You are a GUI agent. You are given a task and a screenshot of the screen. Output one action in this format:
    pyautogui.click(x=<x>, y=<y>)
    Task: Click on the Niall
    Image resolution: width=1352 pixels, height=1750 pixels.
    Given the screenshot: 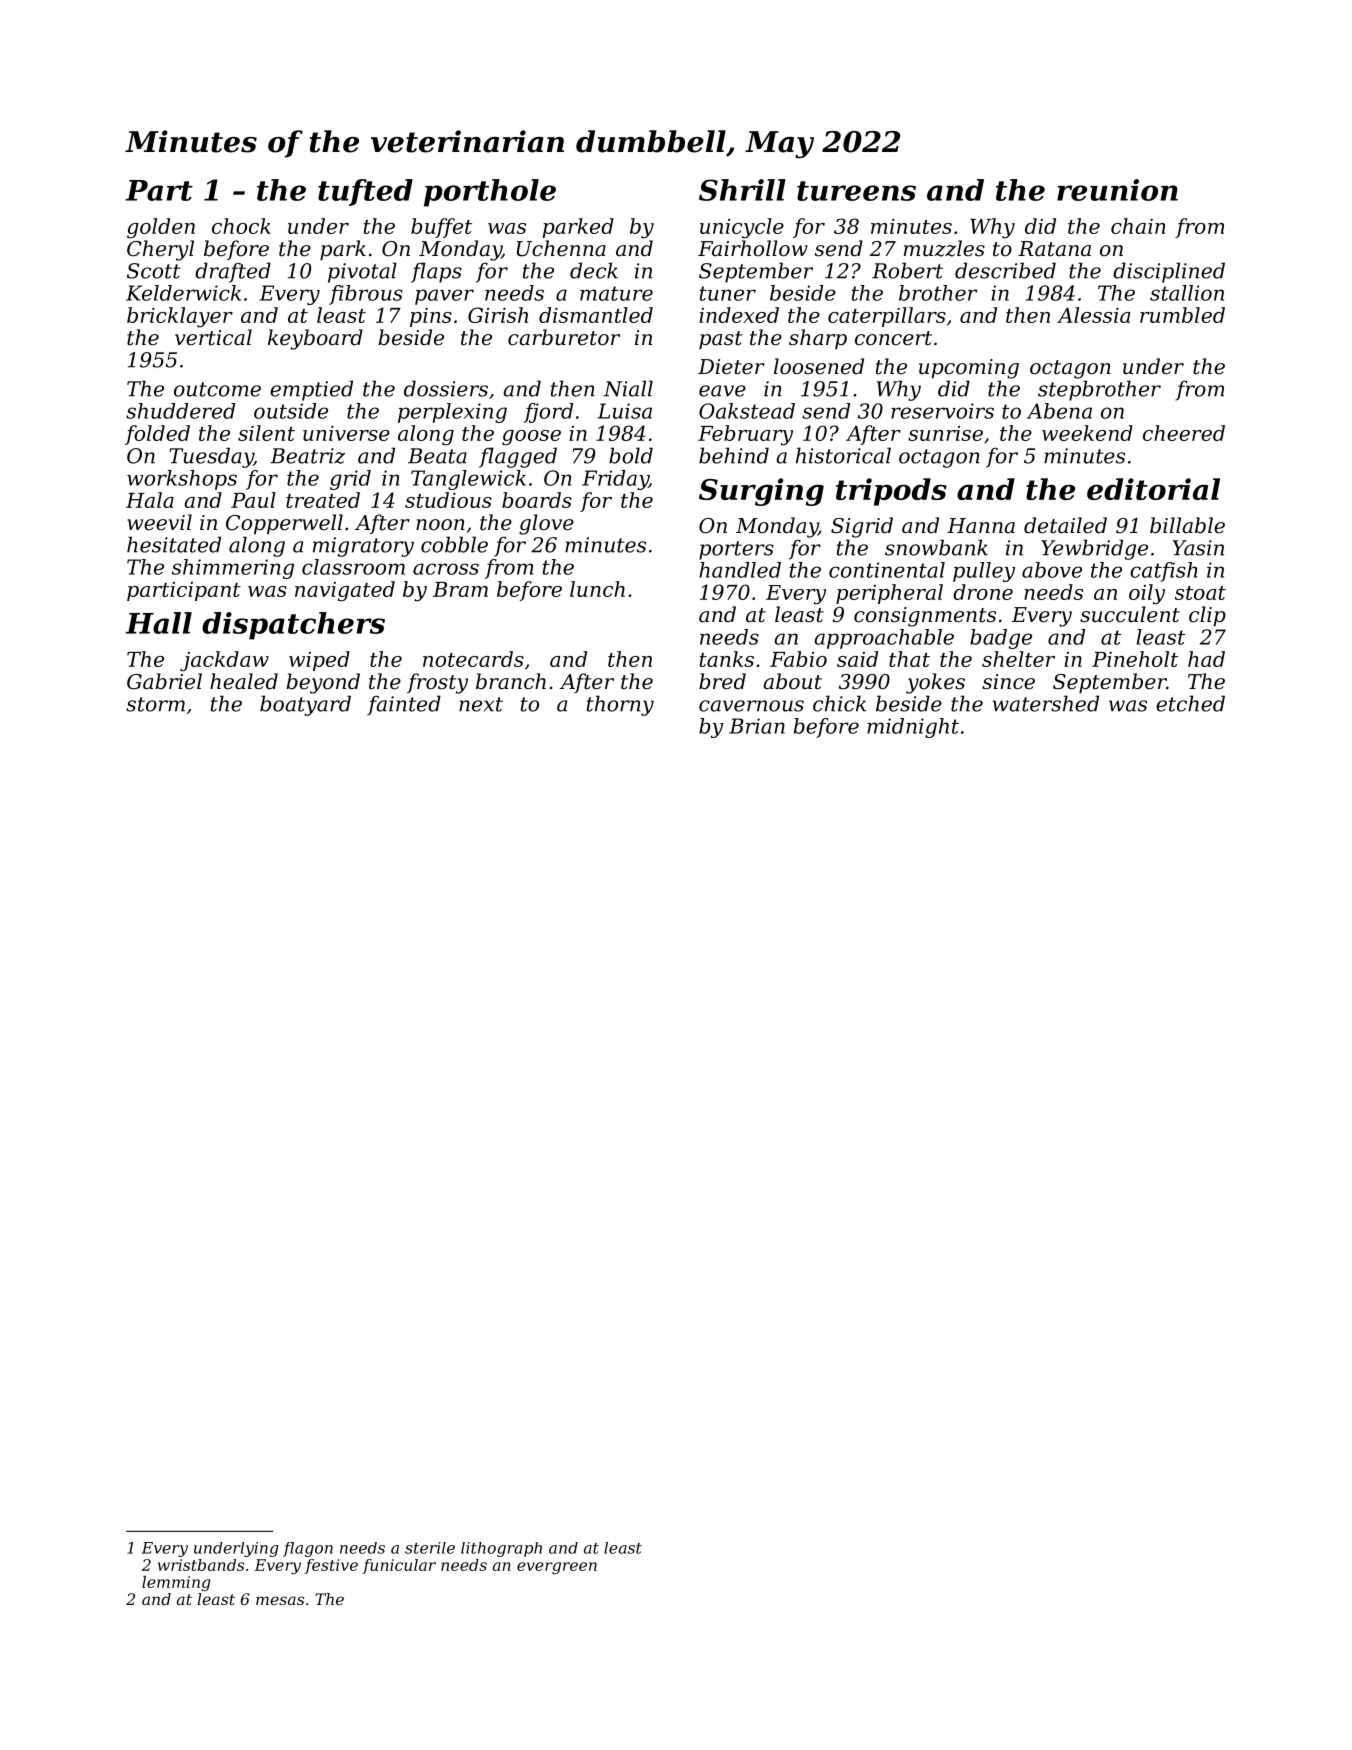 What is the action you would take?
    pyautogui.click(x=628, y=388)
